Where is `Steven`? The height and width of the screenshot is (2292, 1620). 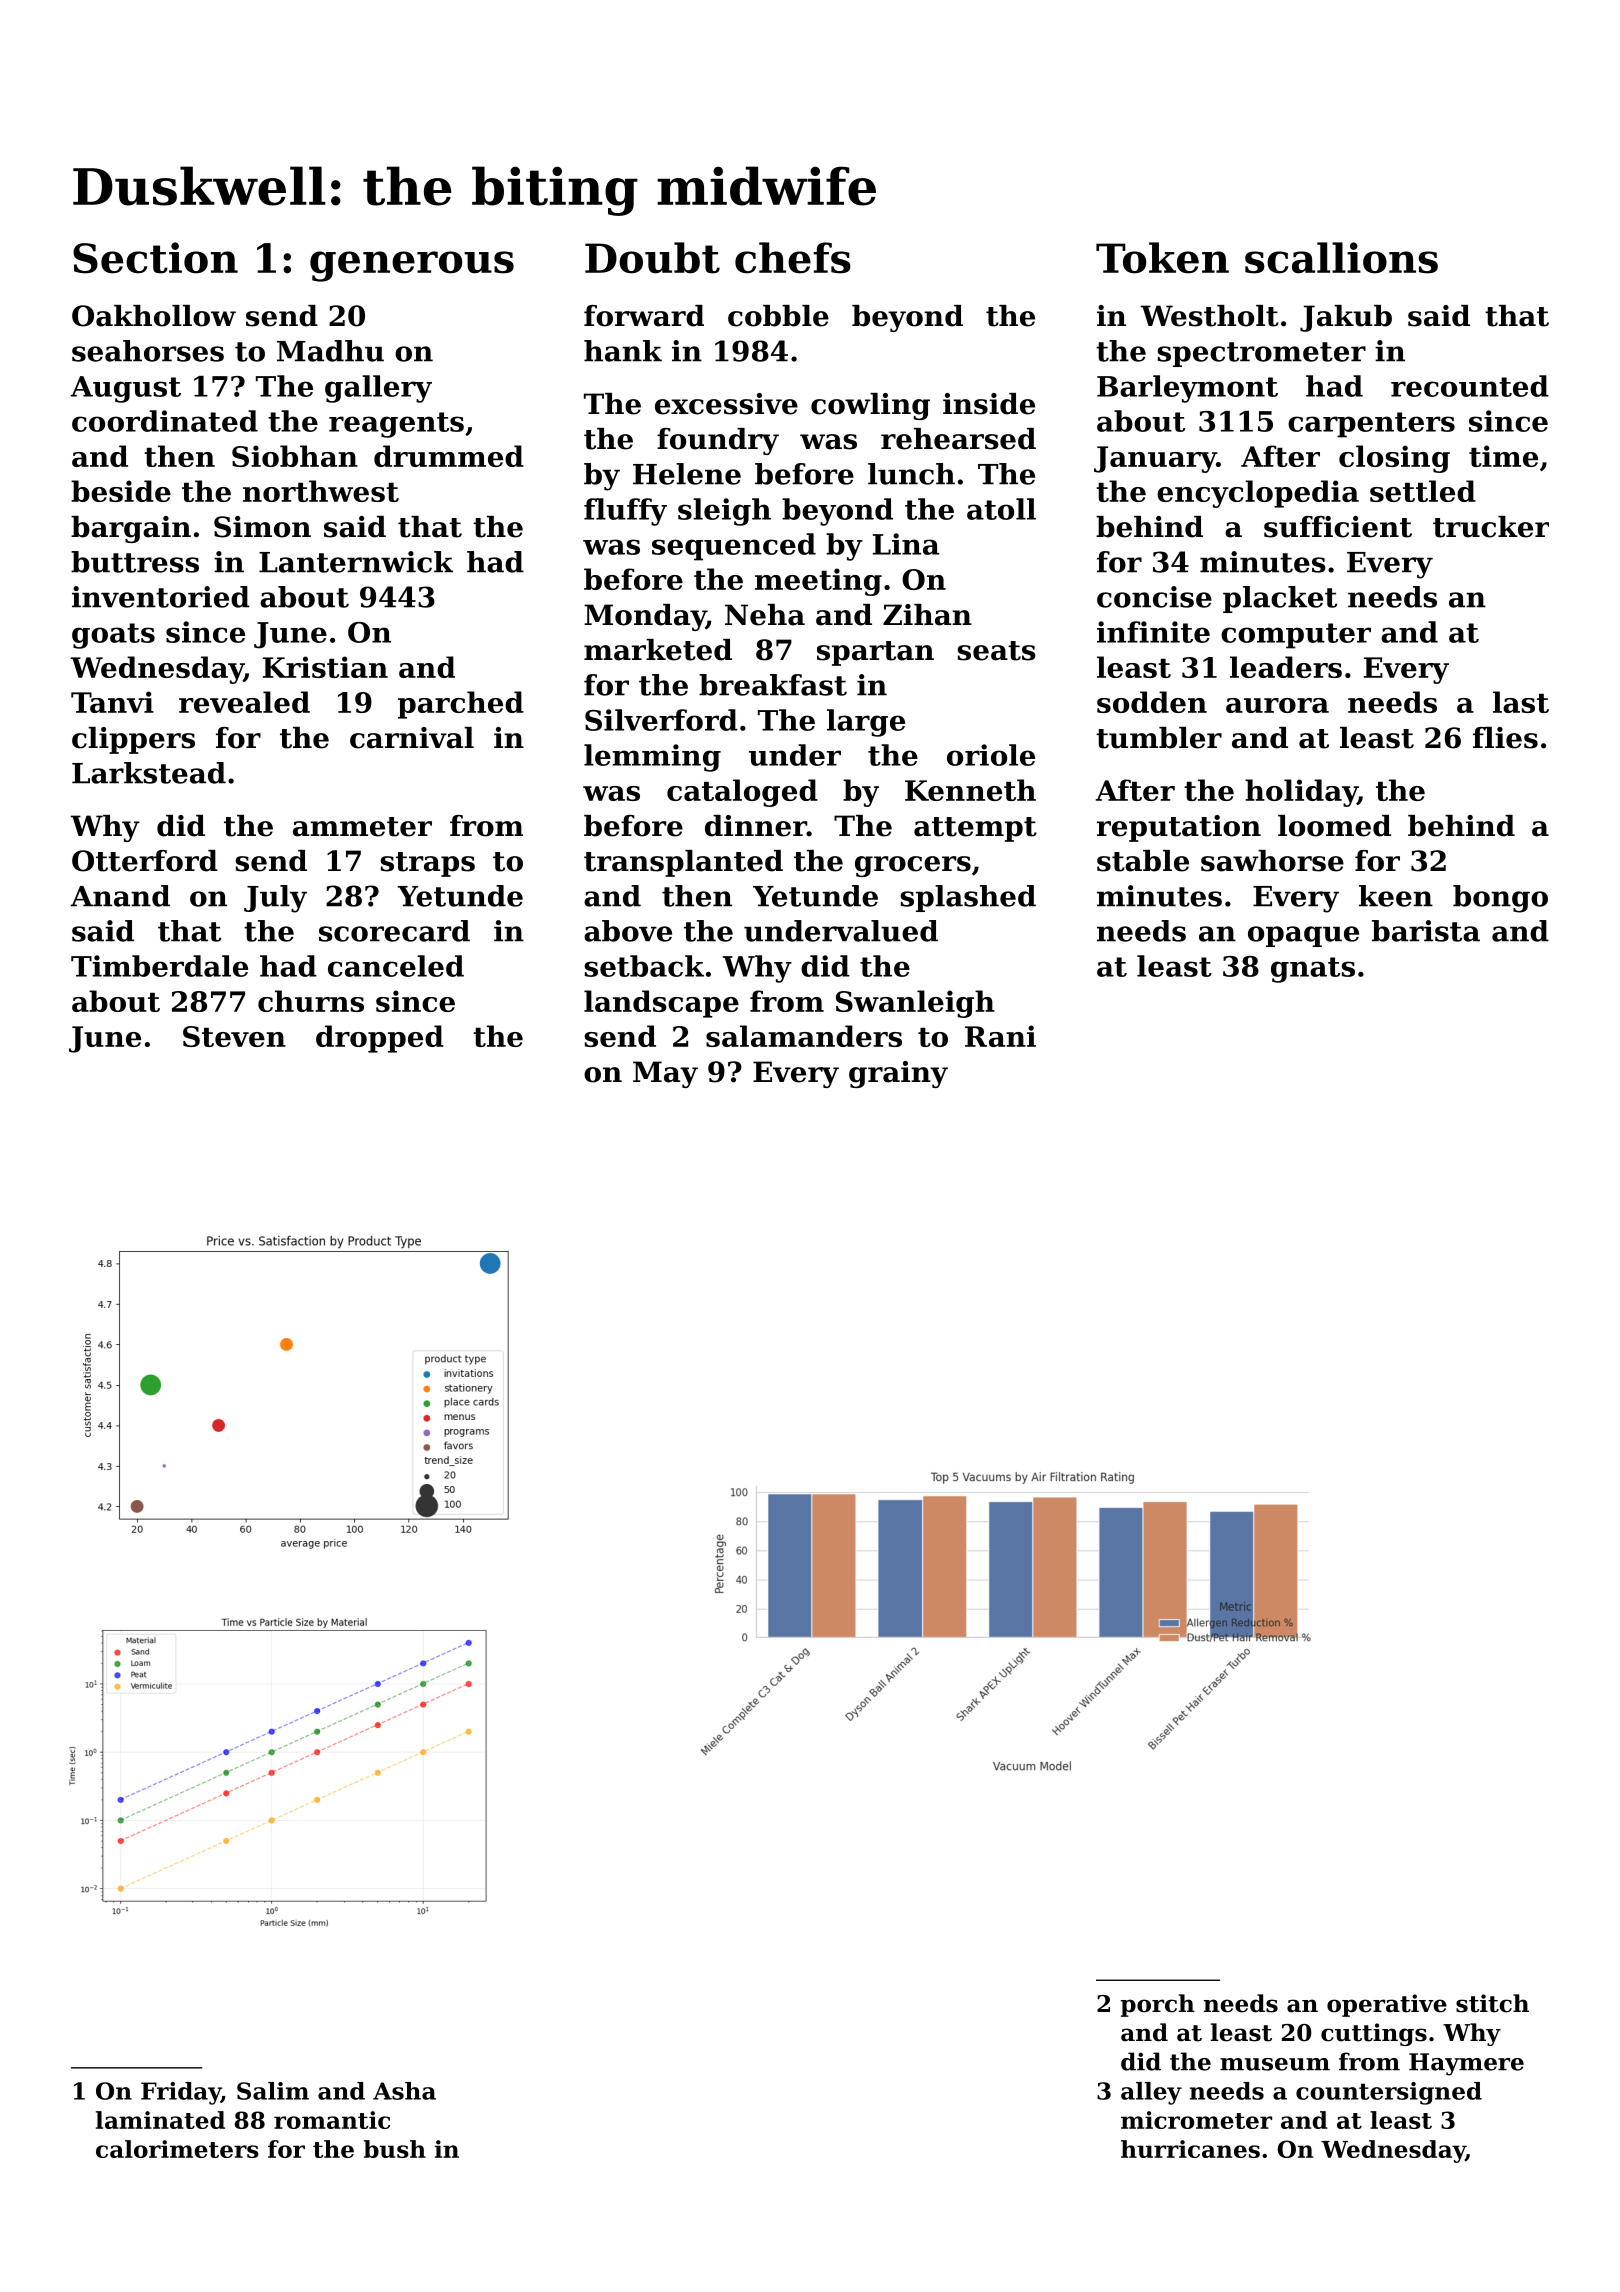
Steven is located at coordinates (234, 1036).
